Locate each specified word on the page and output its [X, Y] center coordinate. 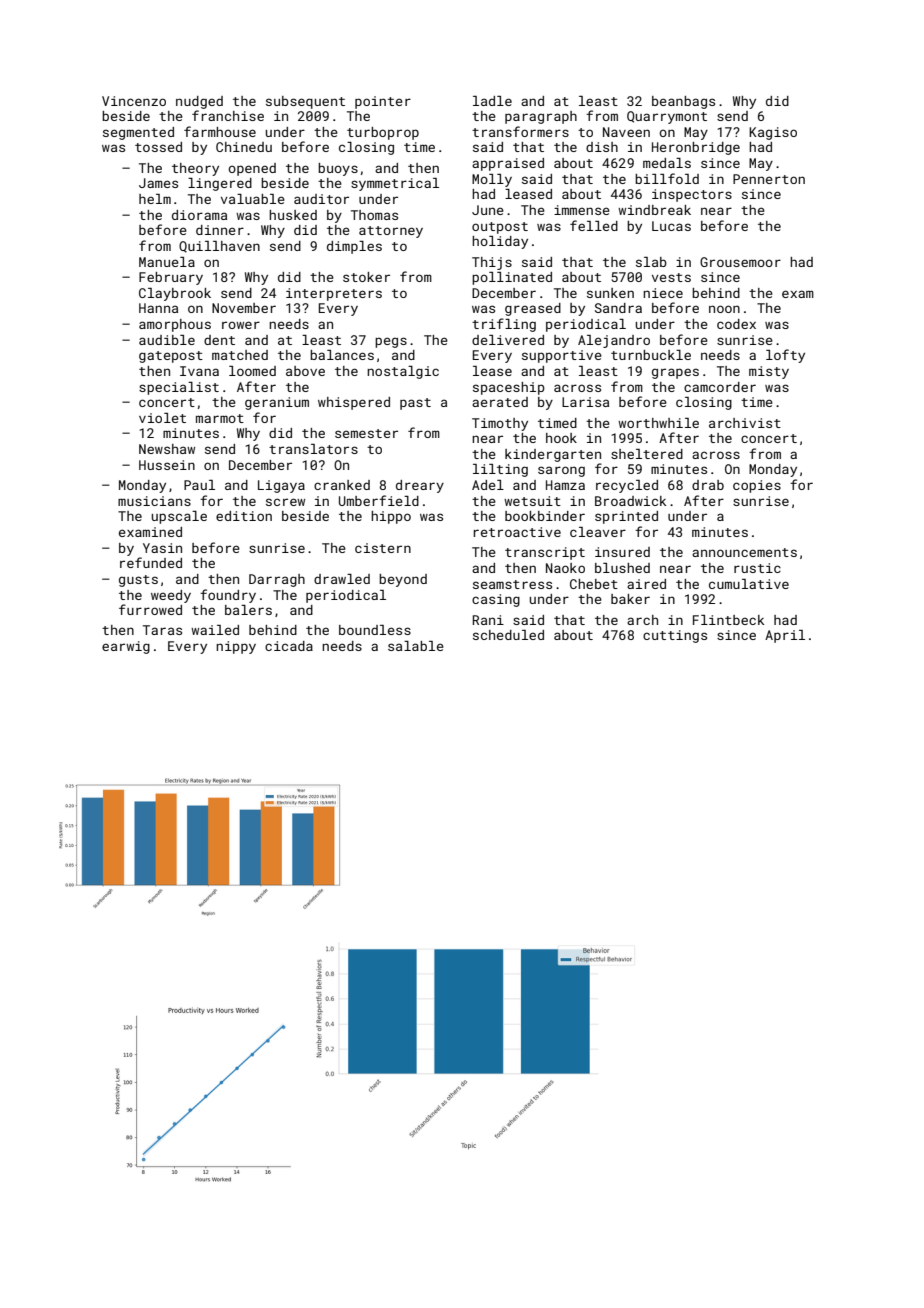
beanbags [683, 102]
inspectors [692, 195]
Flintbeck [728, 620]
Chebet [594, 584]
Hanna [158, 308]
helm [155, 199]
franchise [228, 115]
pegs [391, 342]
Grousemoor [740, 262]
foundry [228, 596]
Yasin [162, 548]
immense [582, 210]
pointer [383, 102]
